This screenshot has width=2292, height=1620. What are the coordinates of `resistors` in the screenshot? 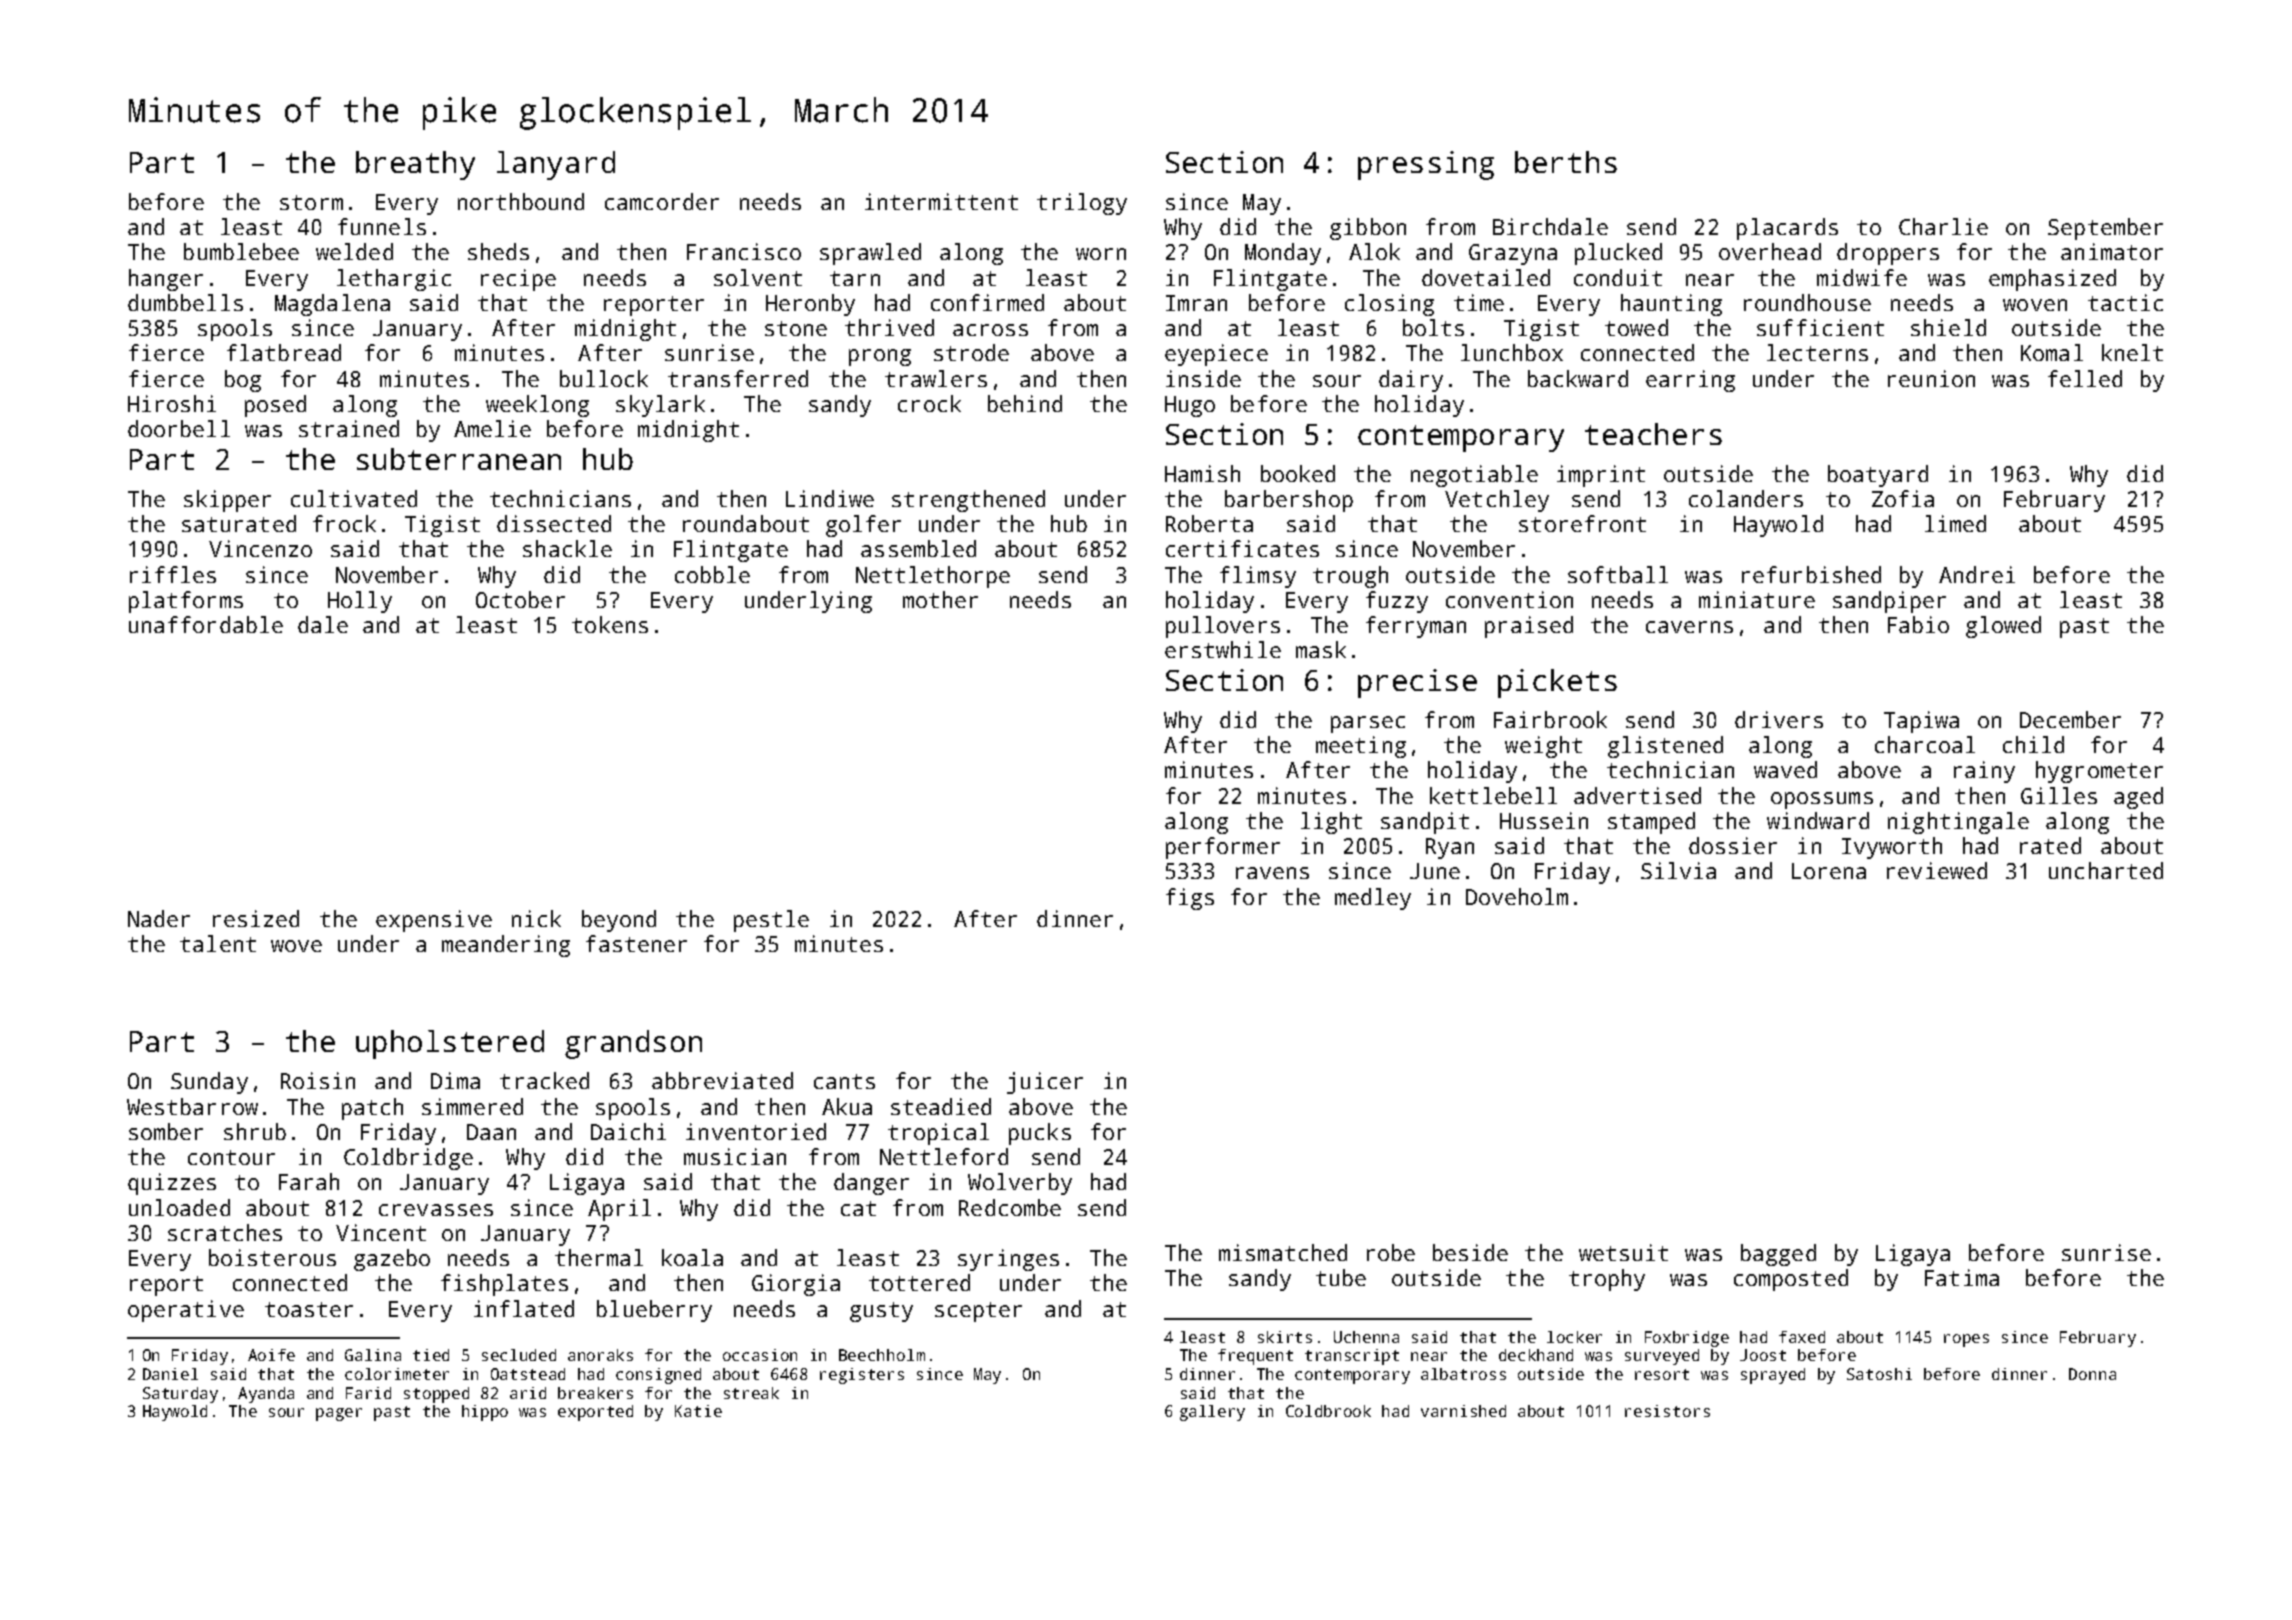 It's located at (1667, 1411).
